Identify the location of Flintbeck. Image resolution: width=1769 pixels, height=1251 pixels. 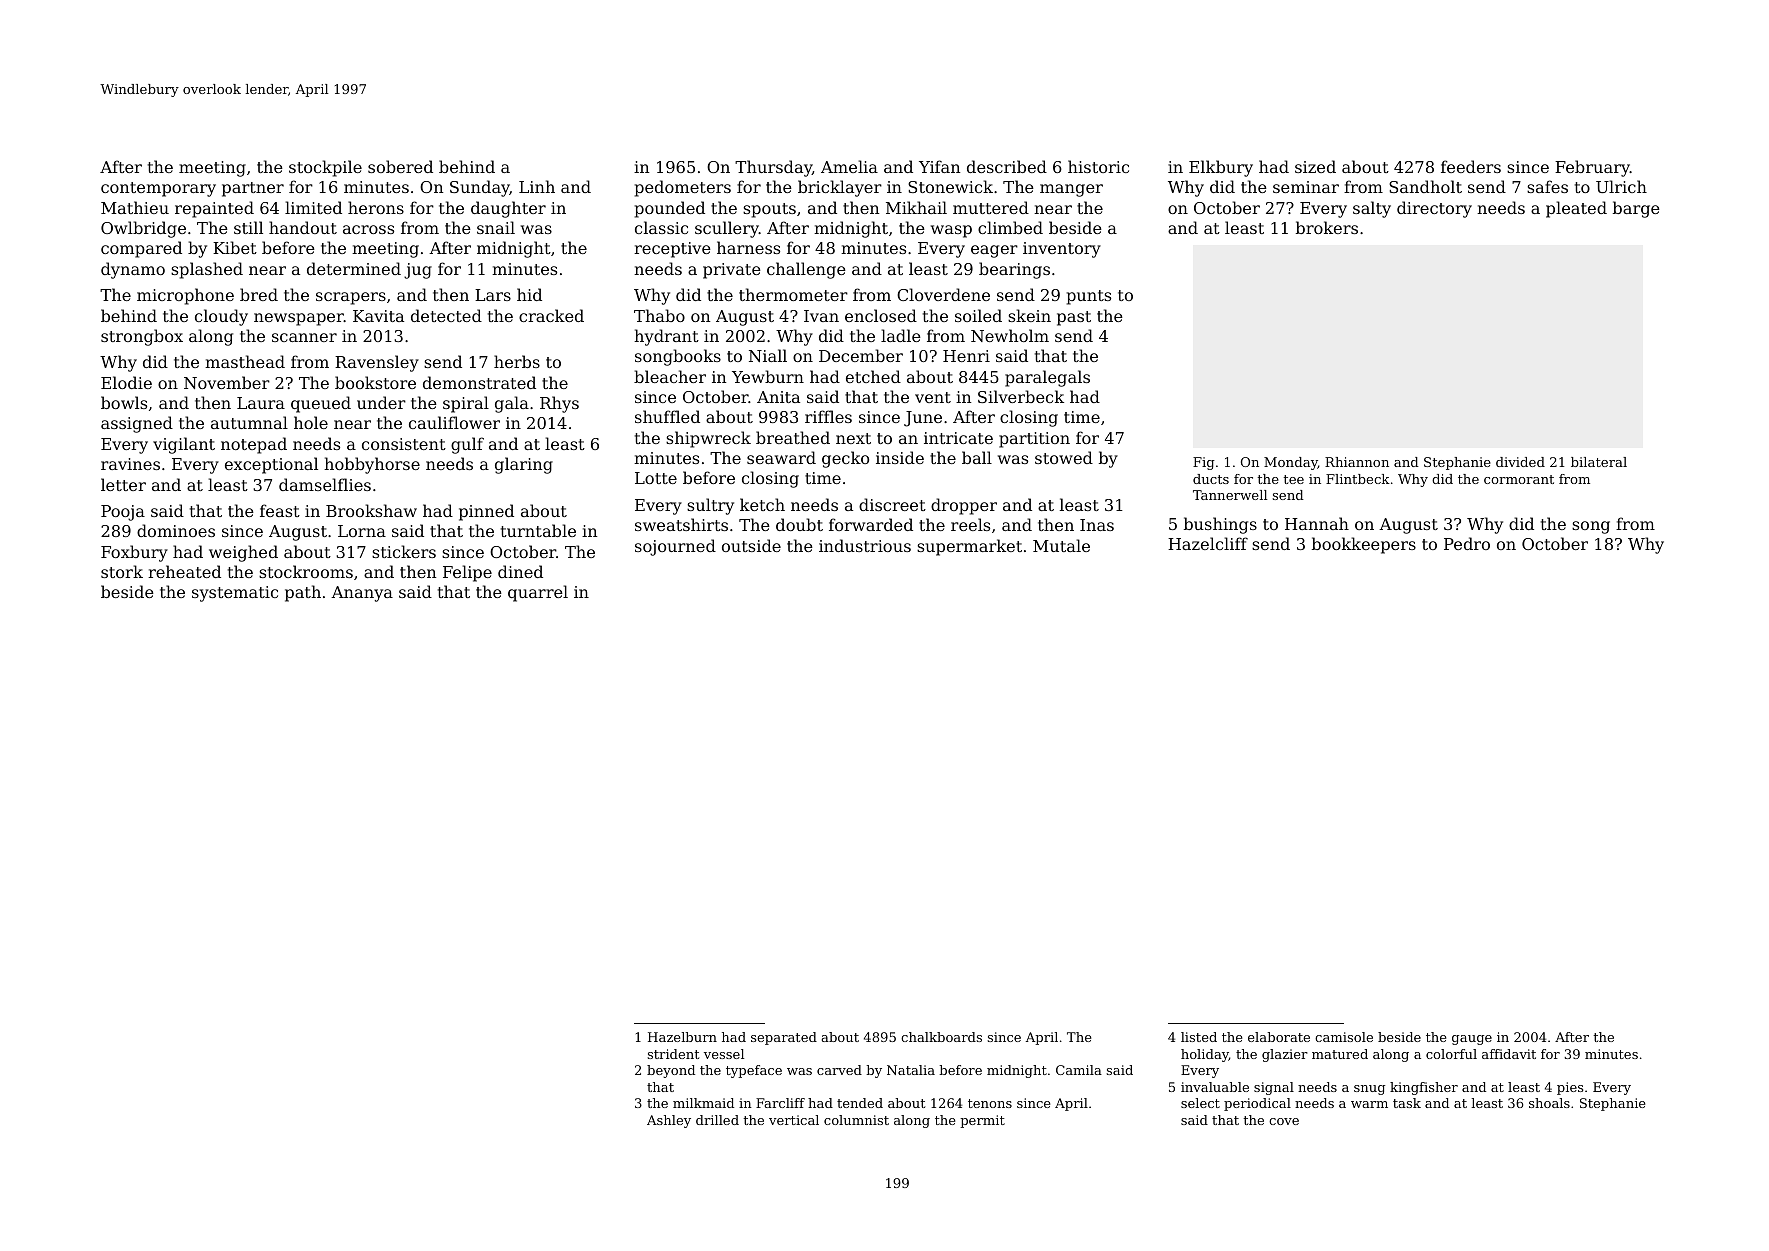
(1358, 479).
